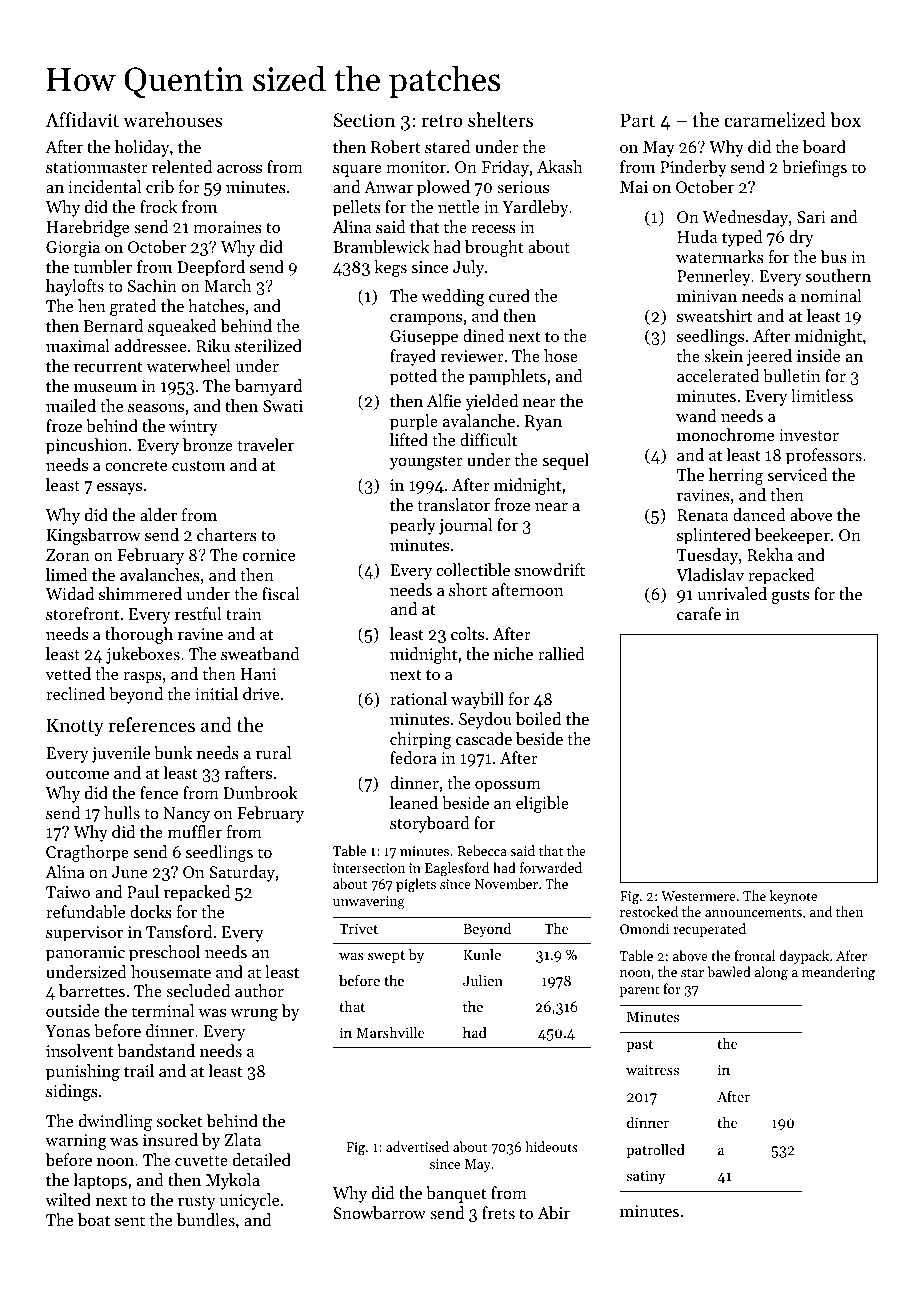 The image size is (924, 1308). I want to click on monochrome, so click(725, 434).
